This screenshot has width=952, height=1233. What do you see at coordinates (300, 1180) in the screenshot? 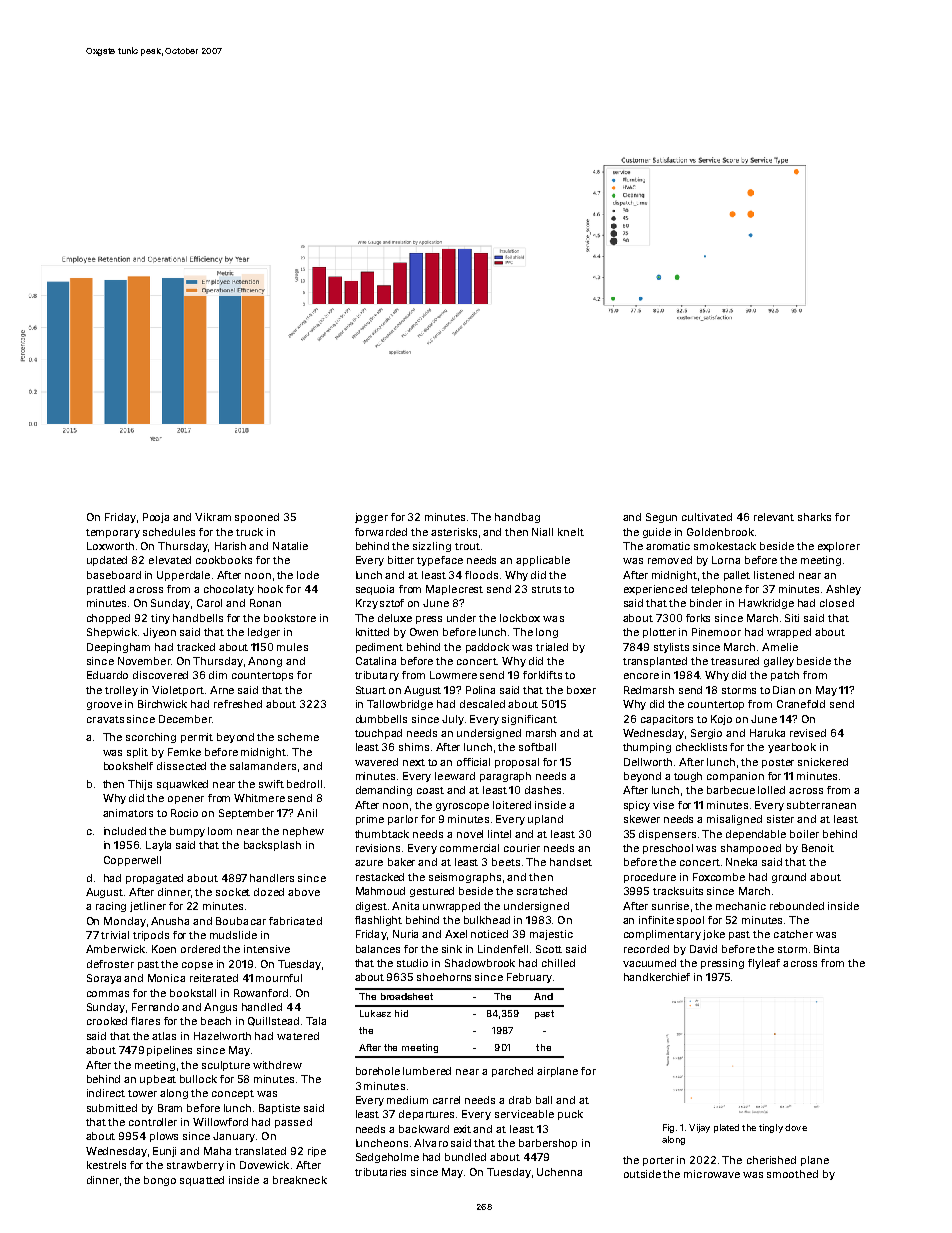
I see `breakneck` at bounding box center [300, 1180].
